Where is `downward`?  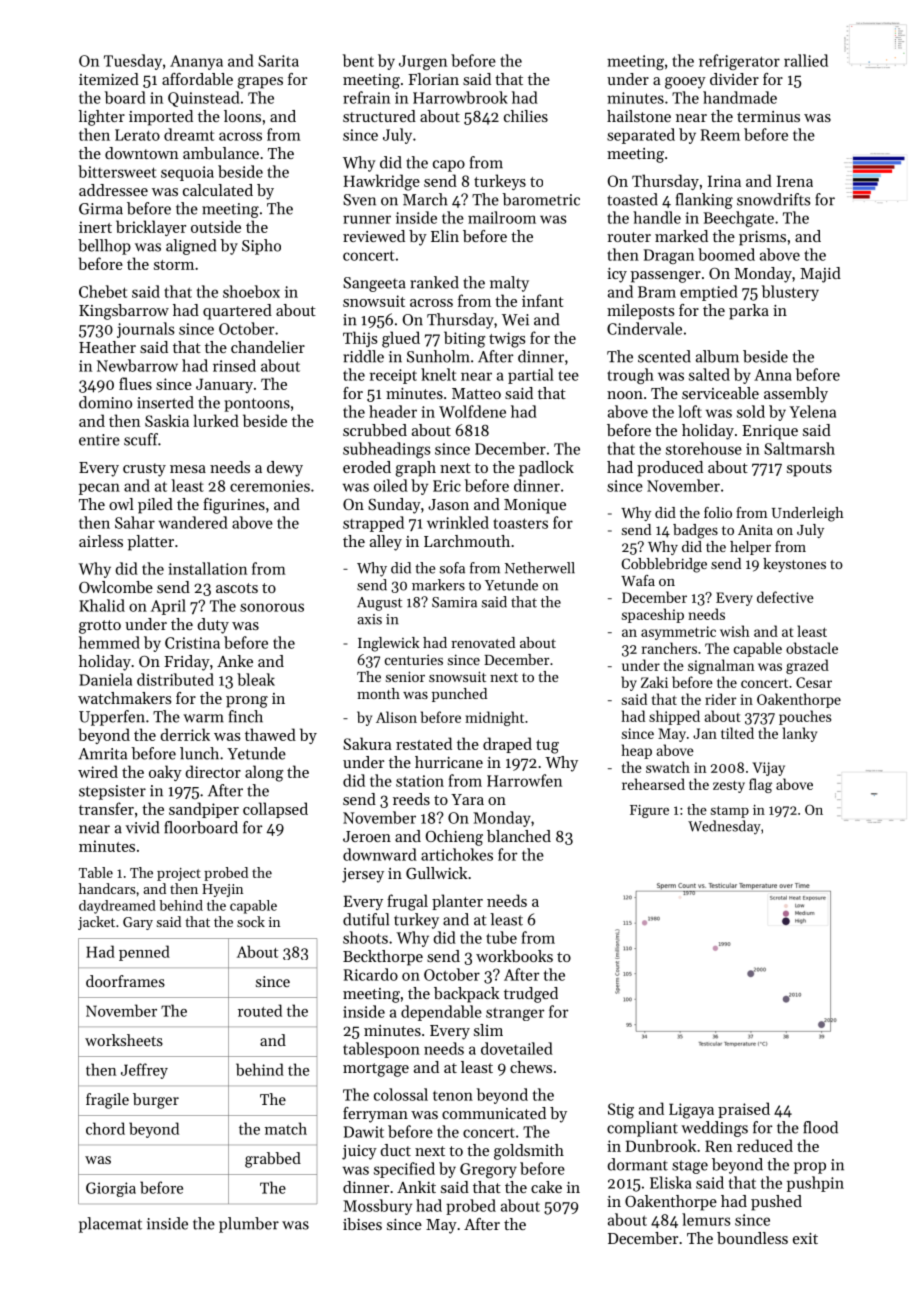
downward is located at coordinates (380, 854).
